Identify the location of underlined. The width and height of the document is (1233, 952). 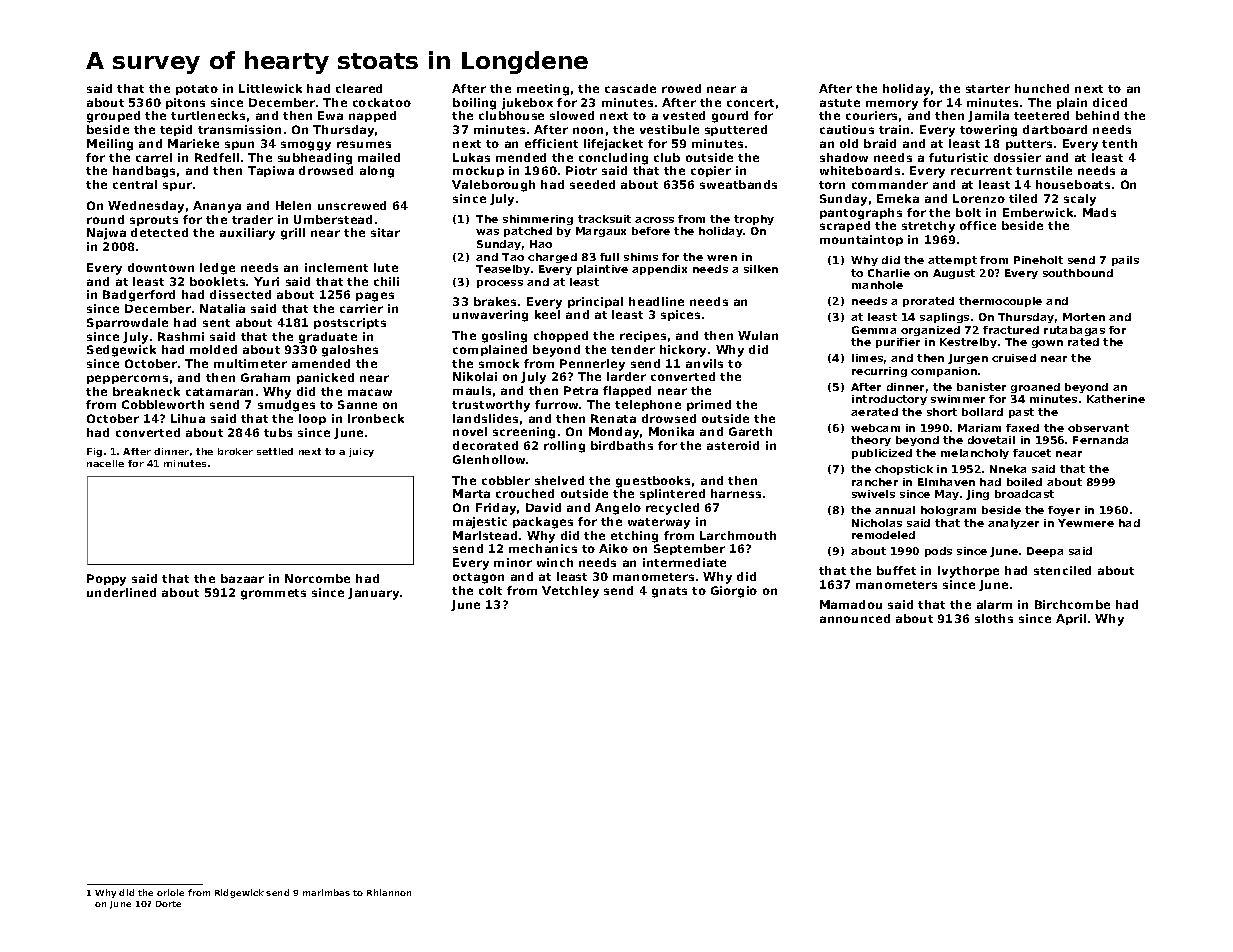
(121, 592).
